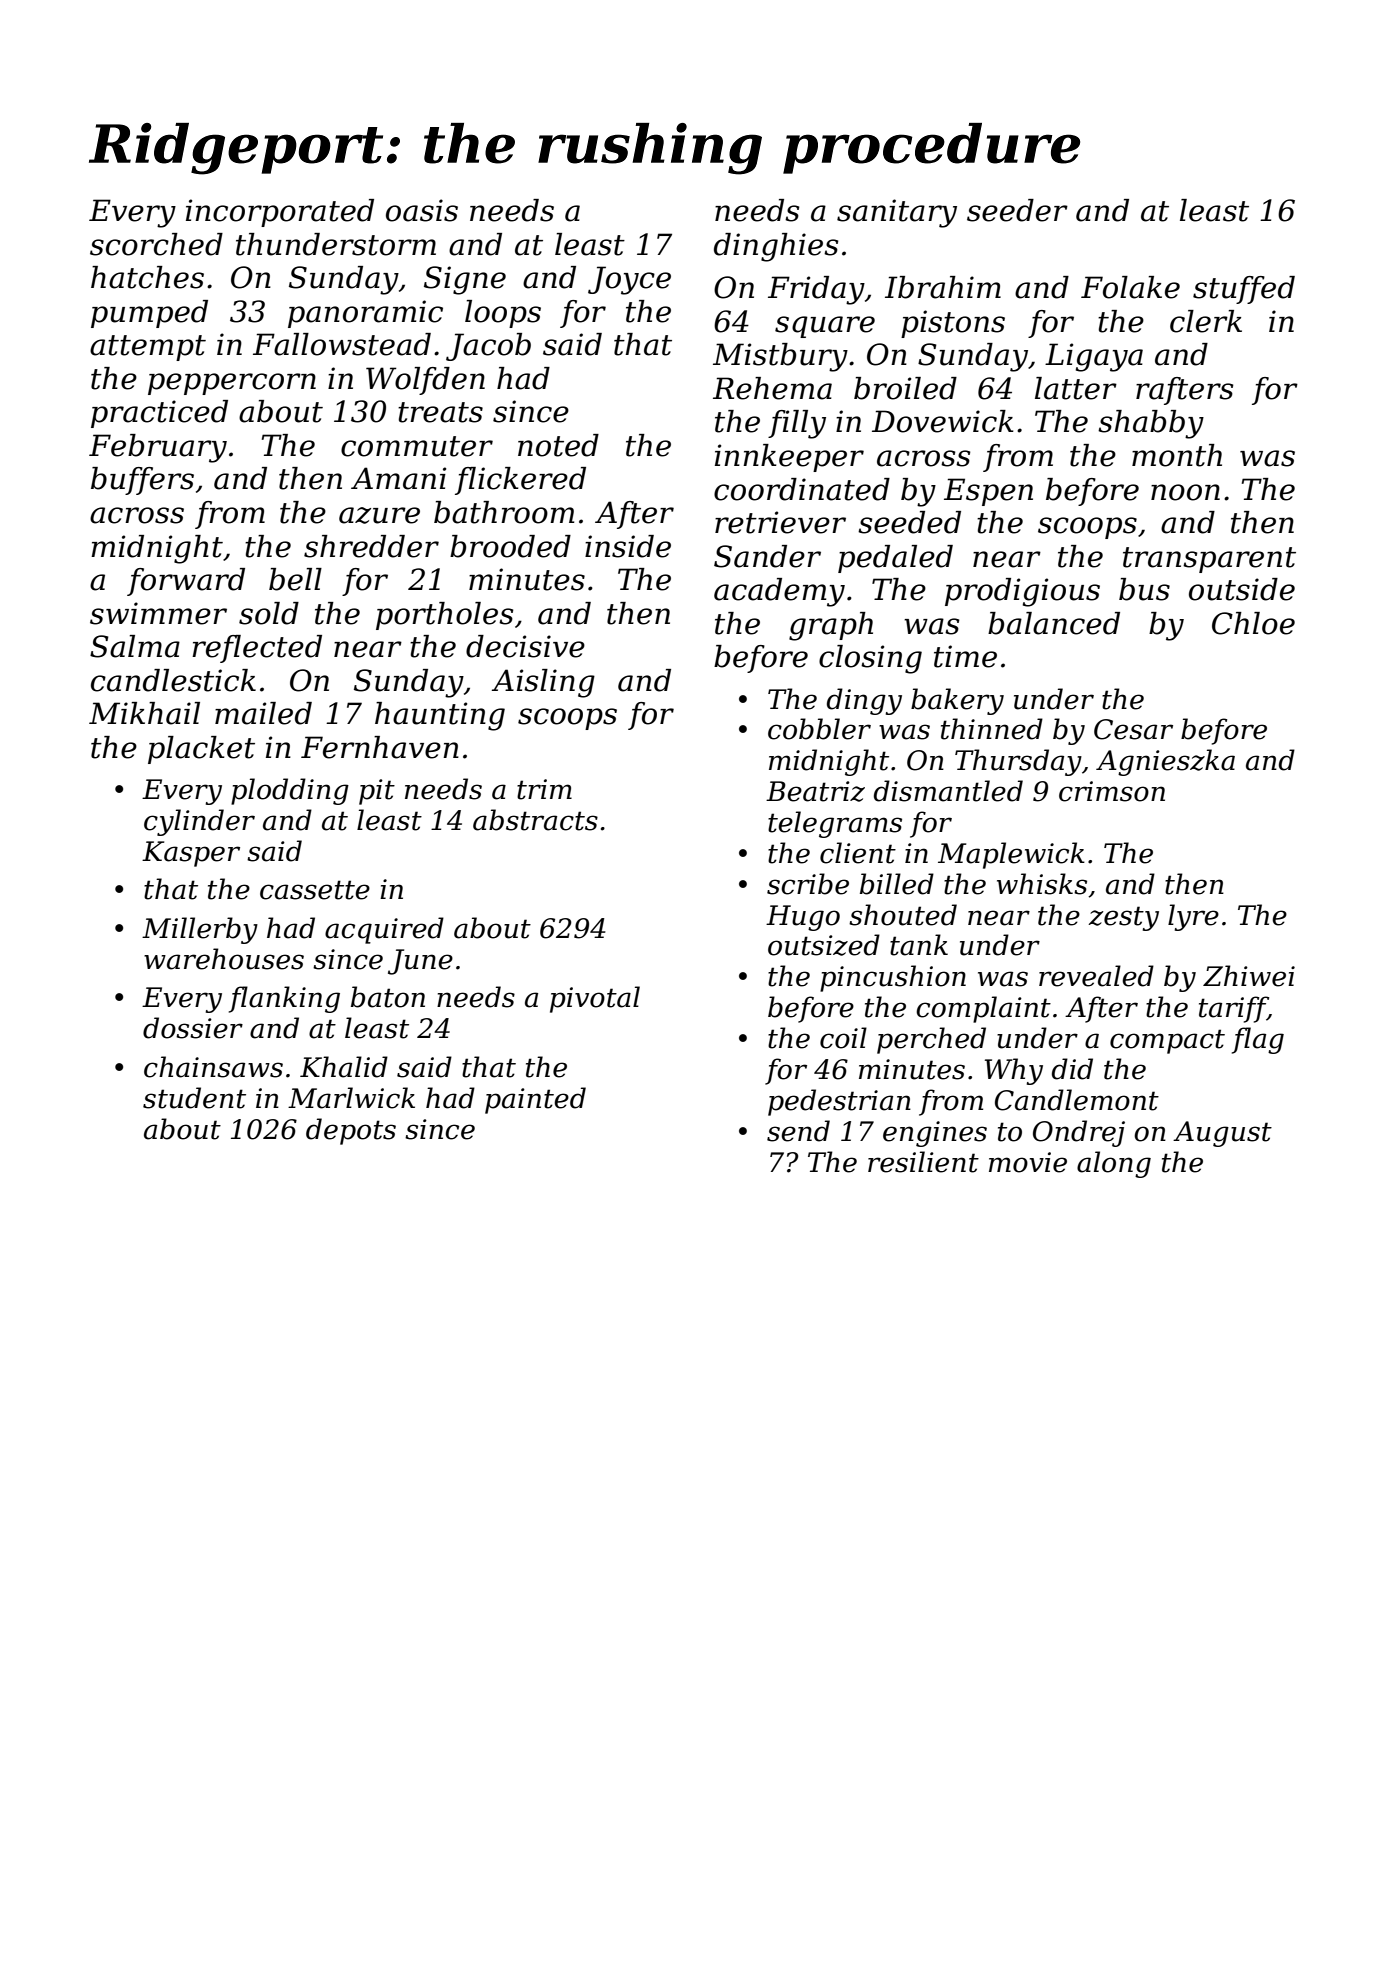  Describe the element at coordinates (280, 213) in the screenshot. I see `incorporated` at that location.
